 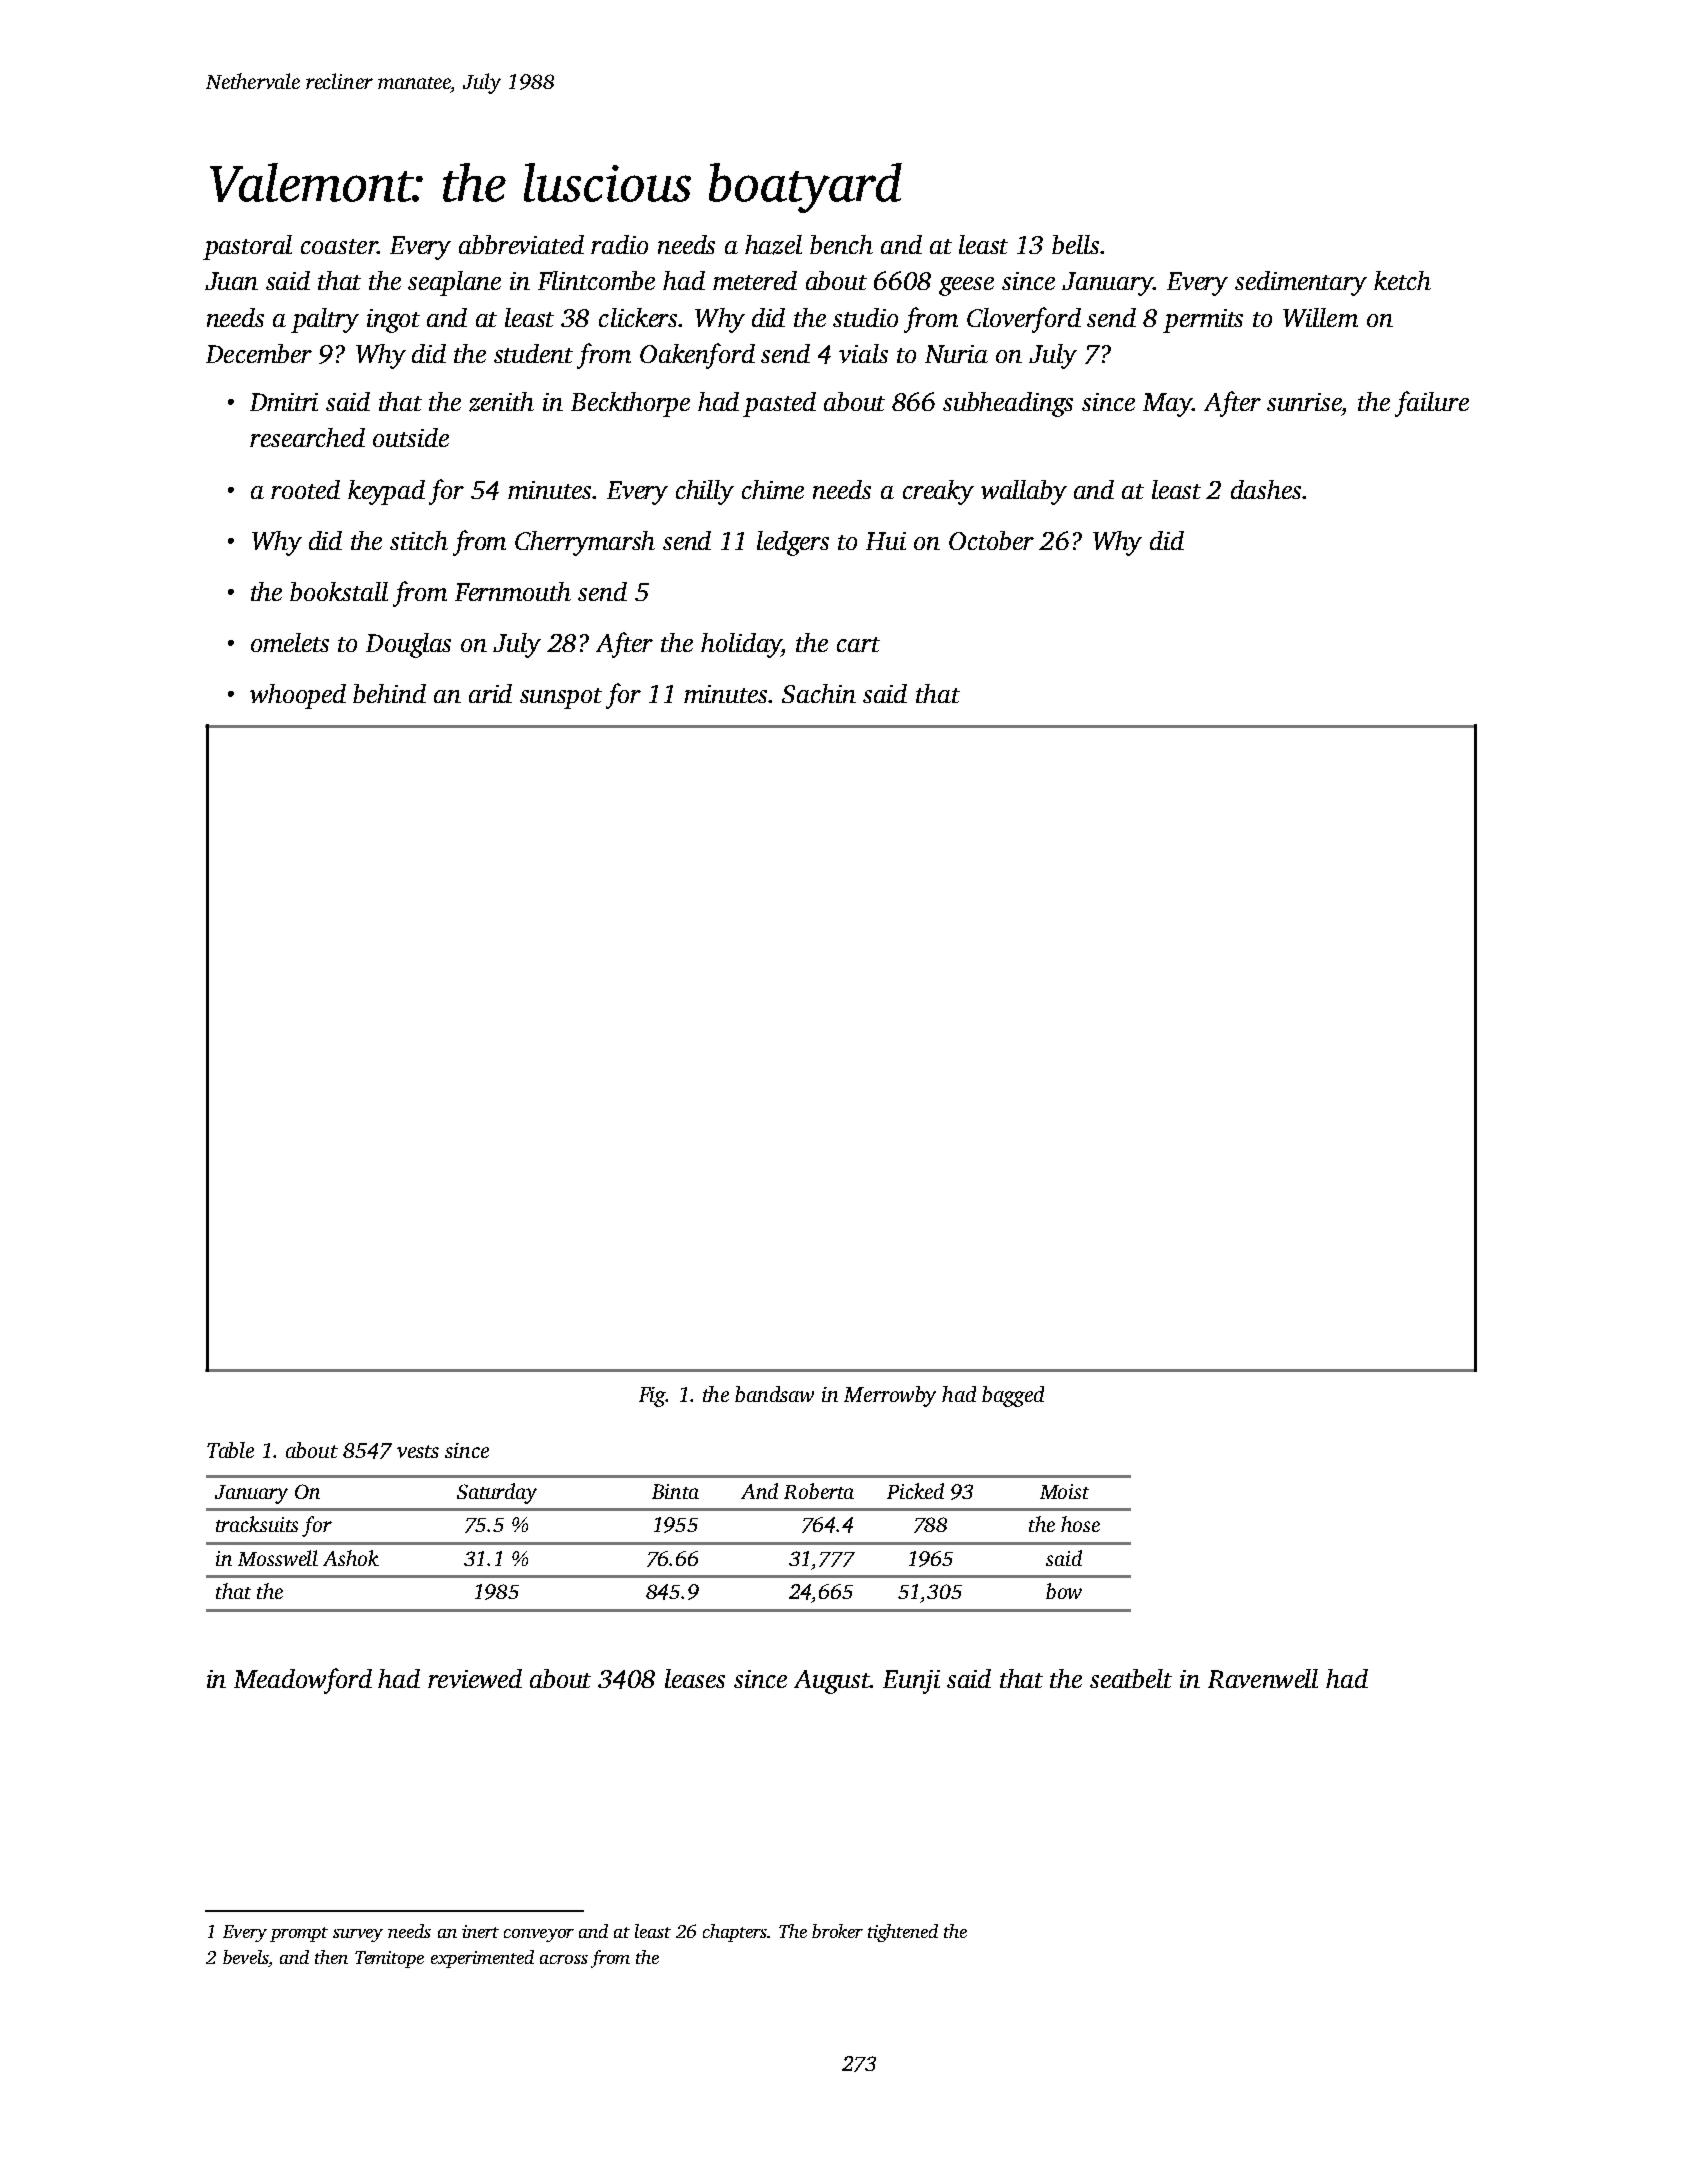 I want to click on pastoral, so click(x=247, y=247).
